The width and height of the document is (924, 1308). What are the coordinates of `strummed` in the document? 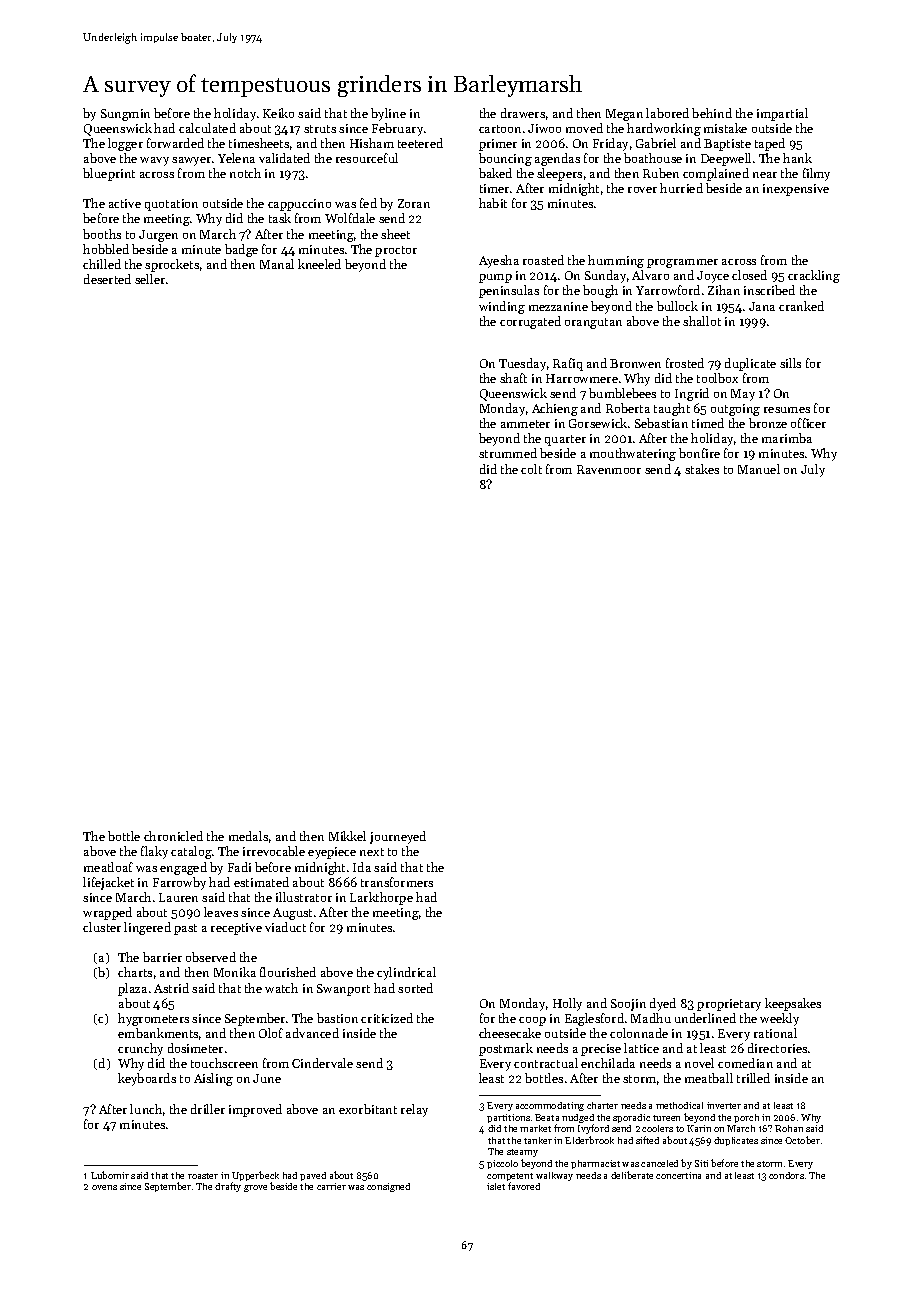 It's located at (508, 453).
